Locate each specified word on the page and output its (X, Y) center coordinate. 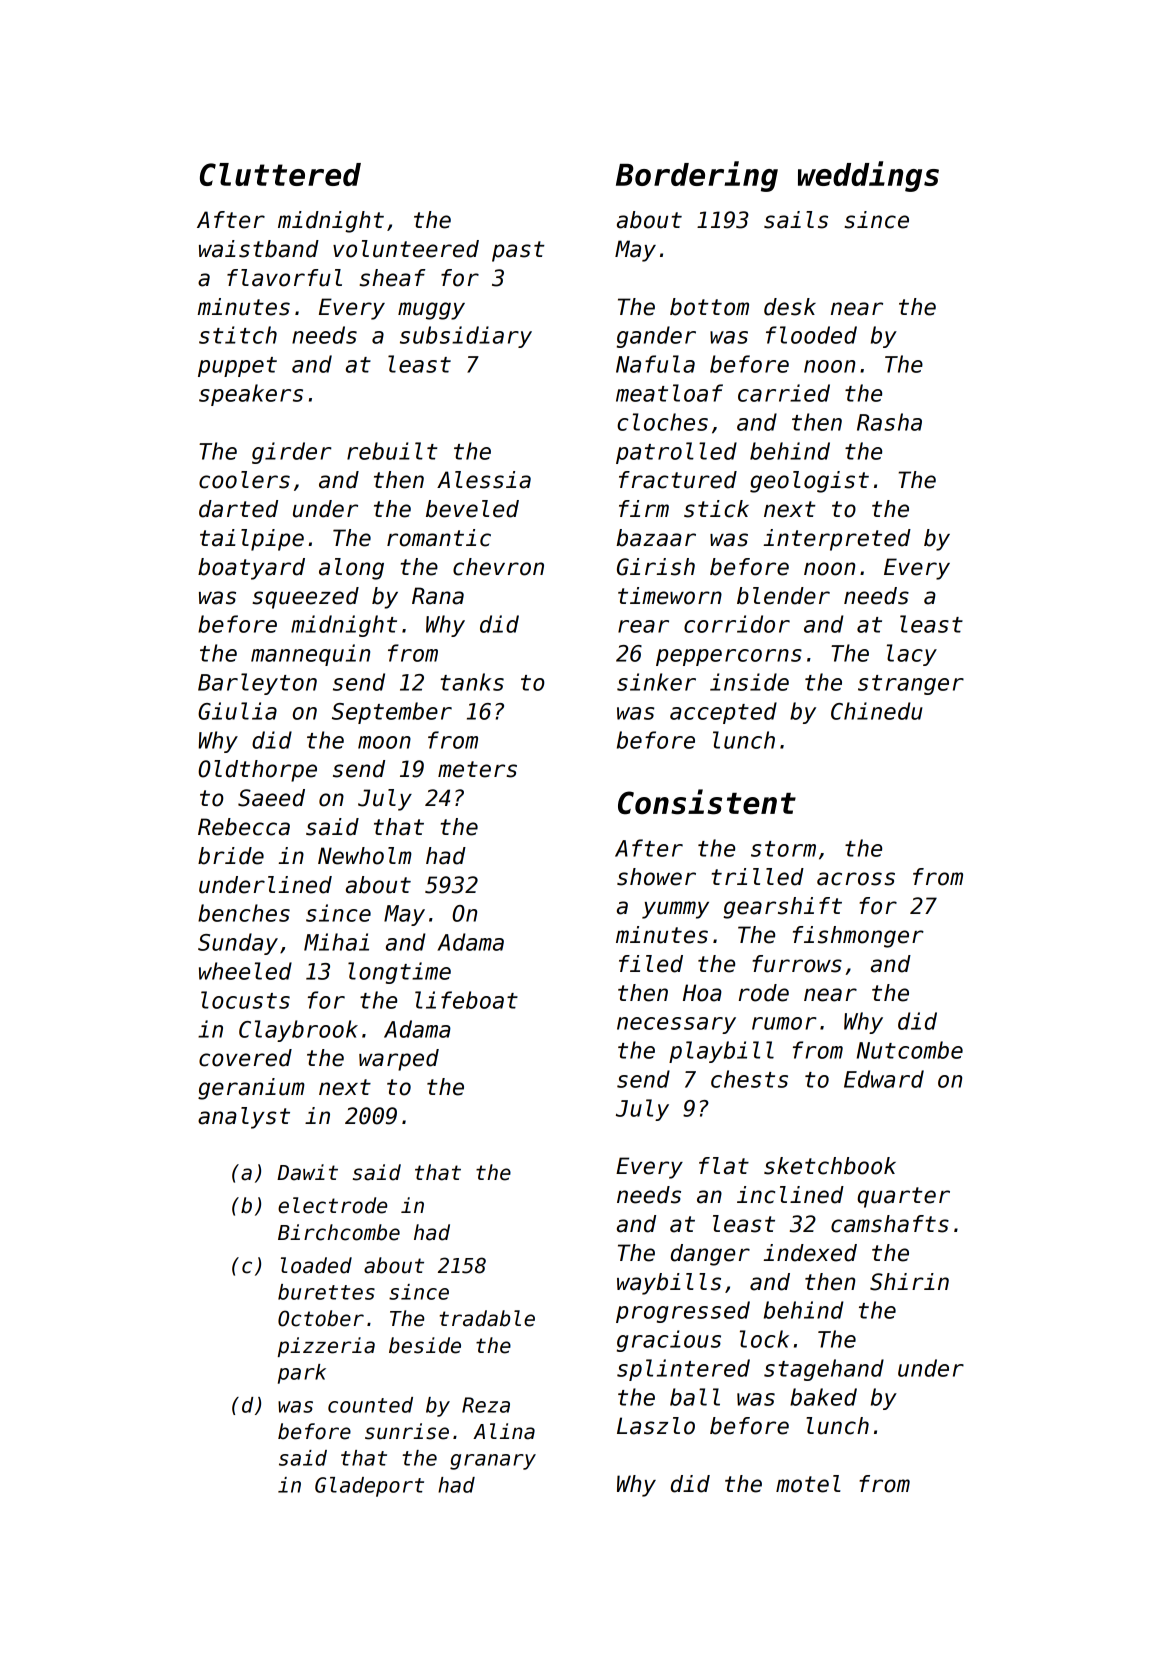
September (392, 713)
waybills (669, 1284)
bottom (709, 307)
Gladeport (369, 1487)
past (518, 251)
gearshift (782, 908)
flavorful (284, 278)
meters (477, 769)
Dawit (307, 1172)
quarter (903, 1197)
